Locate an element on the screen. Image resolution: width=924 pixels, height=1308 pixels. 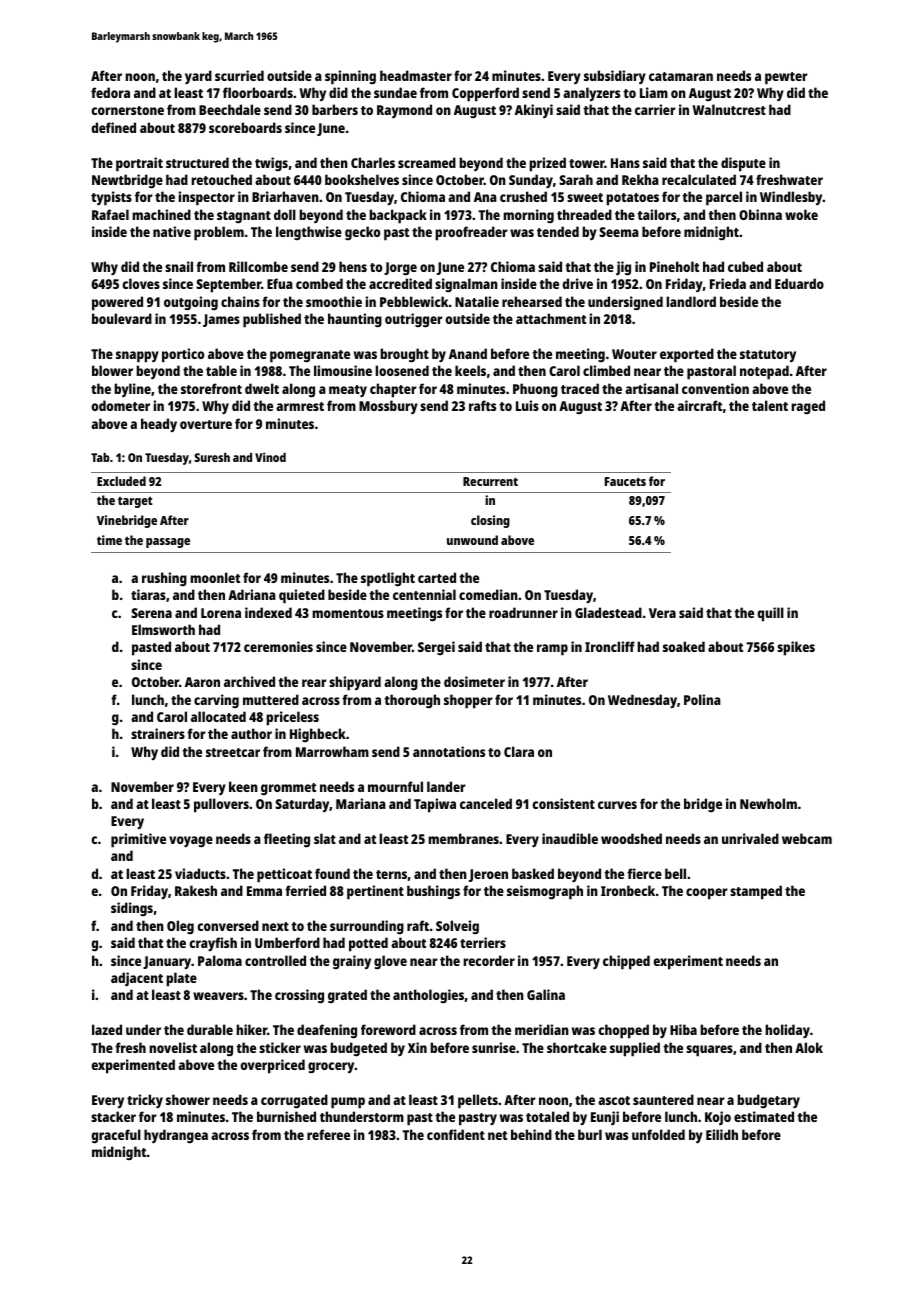
Clara is located at coordinates (519, 751).
